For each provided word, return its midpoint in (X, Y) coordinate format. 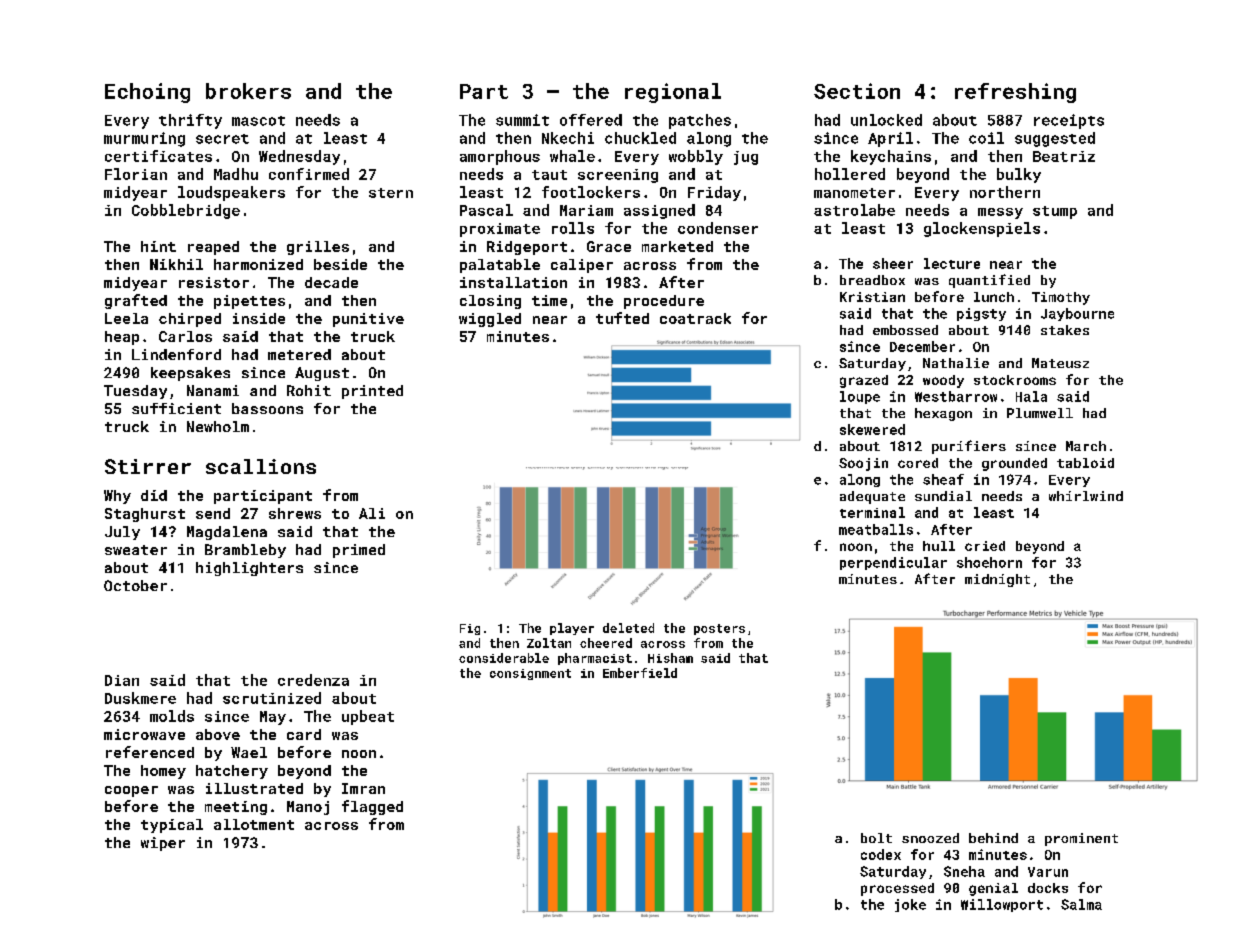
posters (719, 629)
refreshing (1015, 93)
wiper (163, 844)
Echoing (147, 93)
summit (522, 120)
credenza (313, 680)
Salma (1081, 904)
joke (910, 905)
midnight (997, 580)
